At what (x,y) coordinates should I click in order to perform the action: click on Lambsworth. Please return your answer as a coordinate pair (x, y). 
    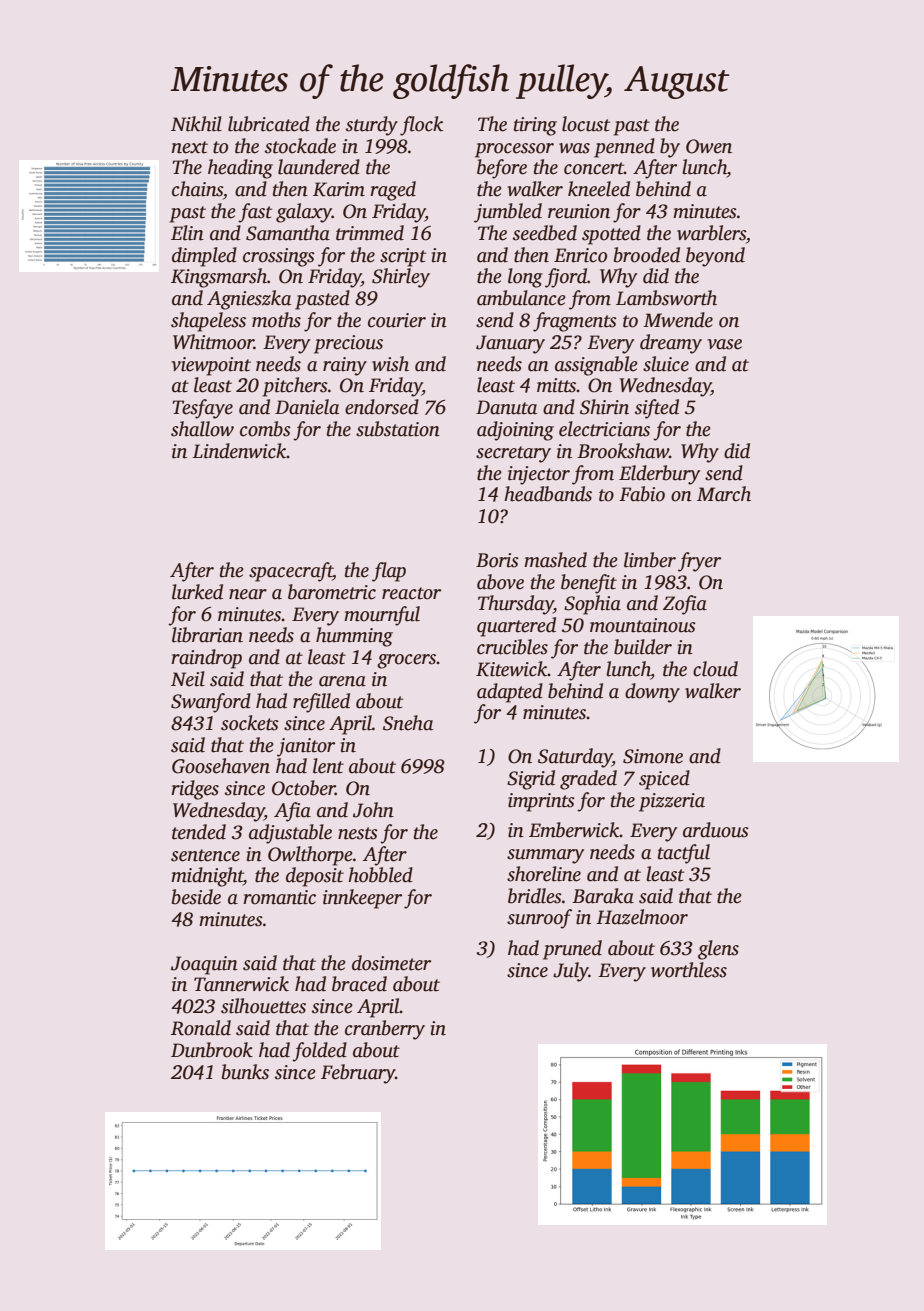
    Looking at the image, I should click on (666, 298).
